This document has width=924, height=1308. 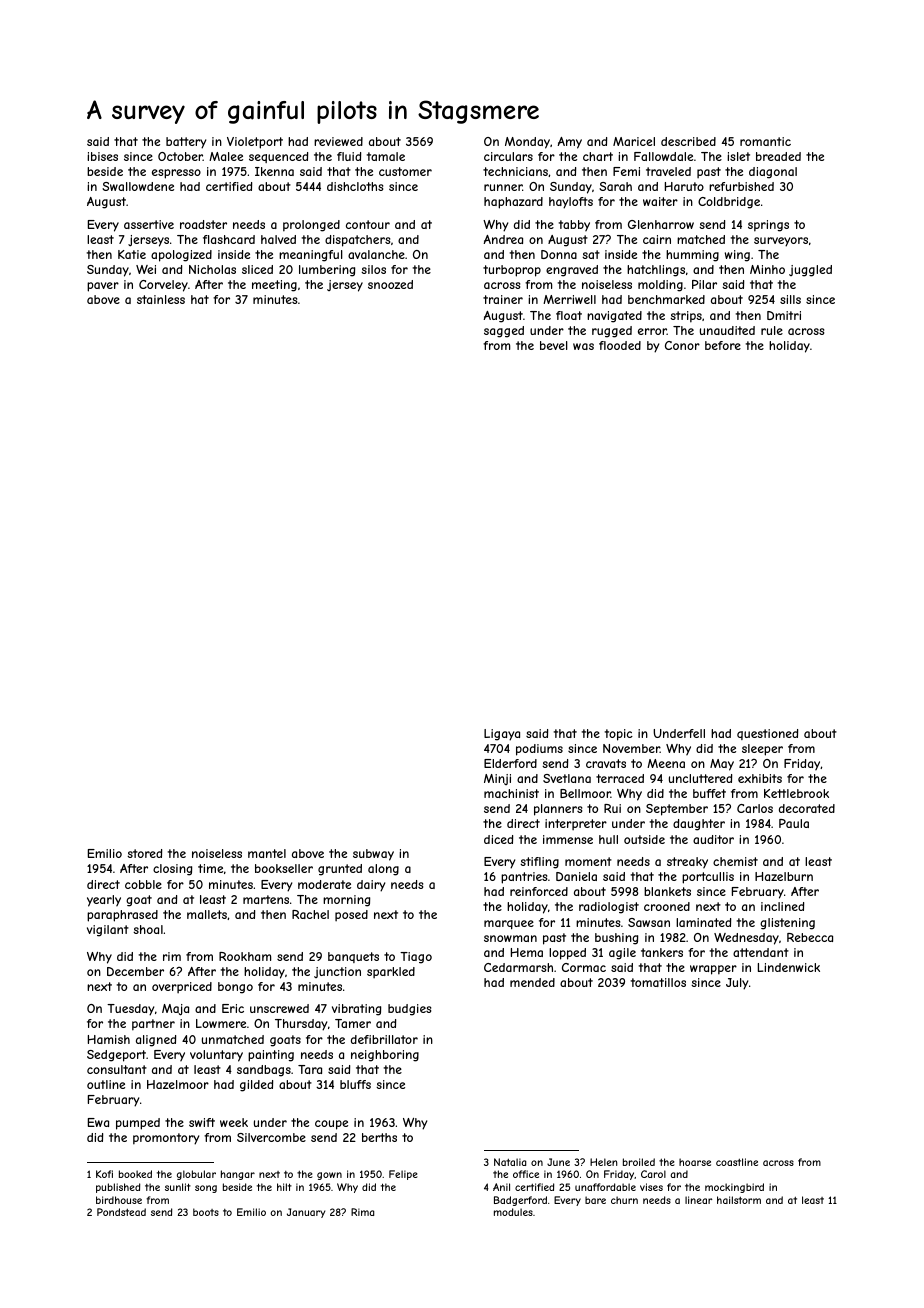 What do you see at coordinates (527, 143) in the document?
I see `Monday` at bounding box center [527, 143].
